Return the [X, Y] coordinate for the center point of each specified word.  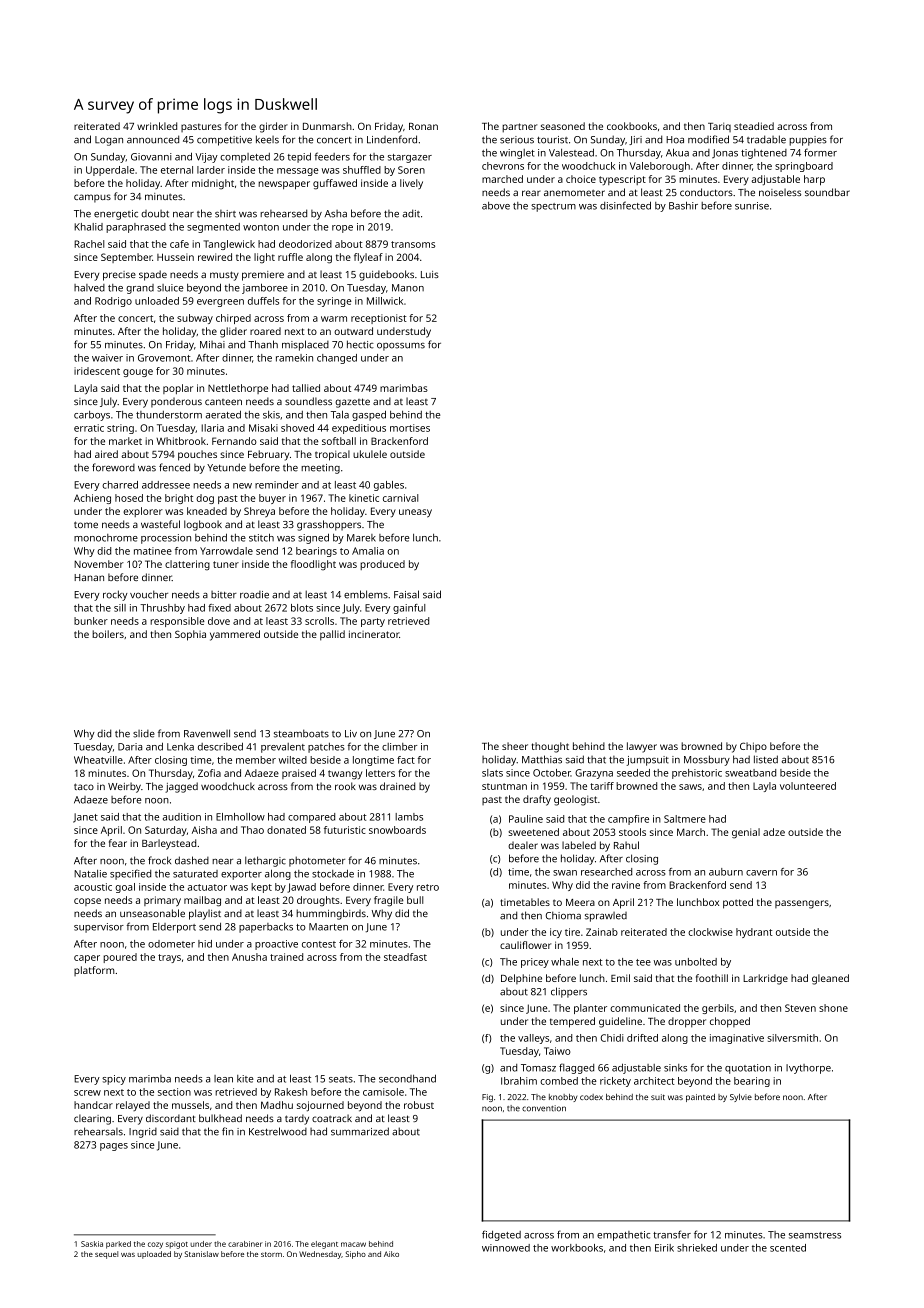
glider [233, 332]
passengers [802, 904]
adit [411, 213]
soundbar [827, 192]
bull [415, 900]
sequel [106, 1255]
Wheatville [98, 760]
